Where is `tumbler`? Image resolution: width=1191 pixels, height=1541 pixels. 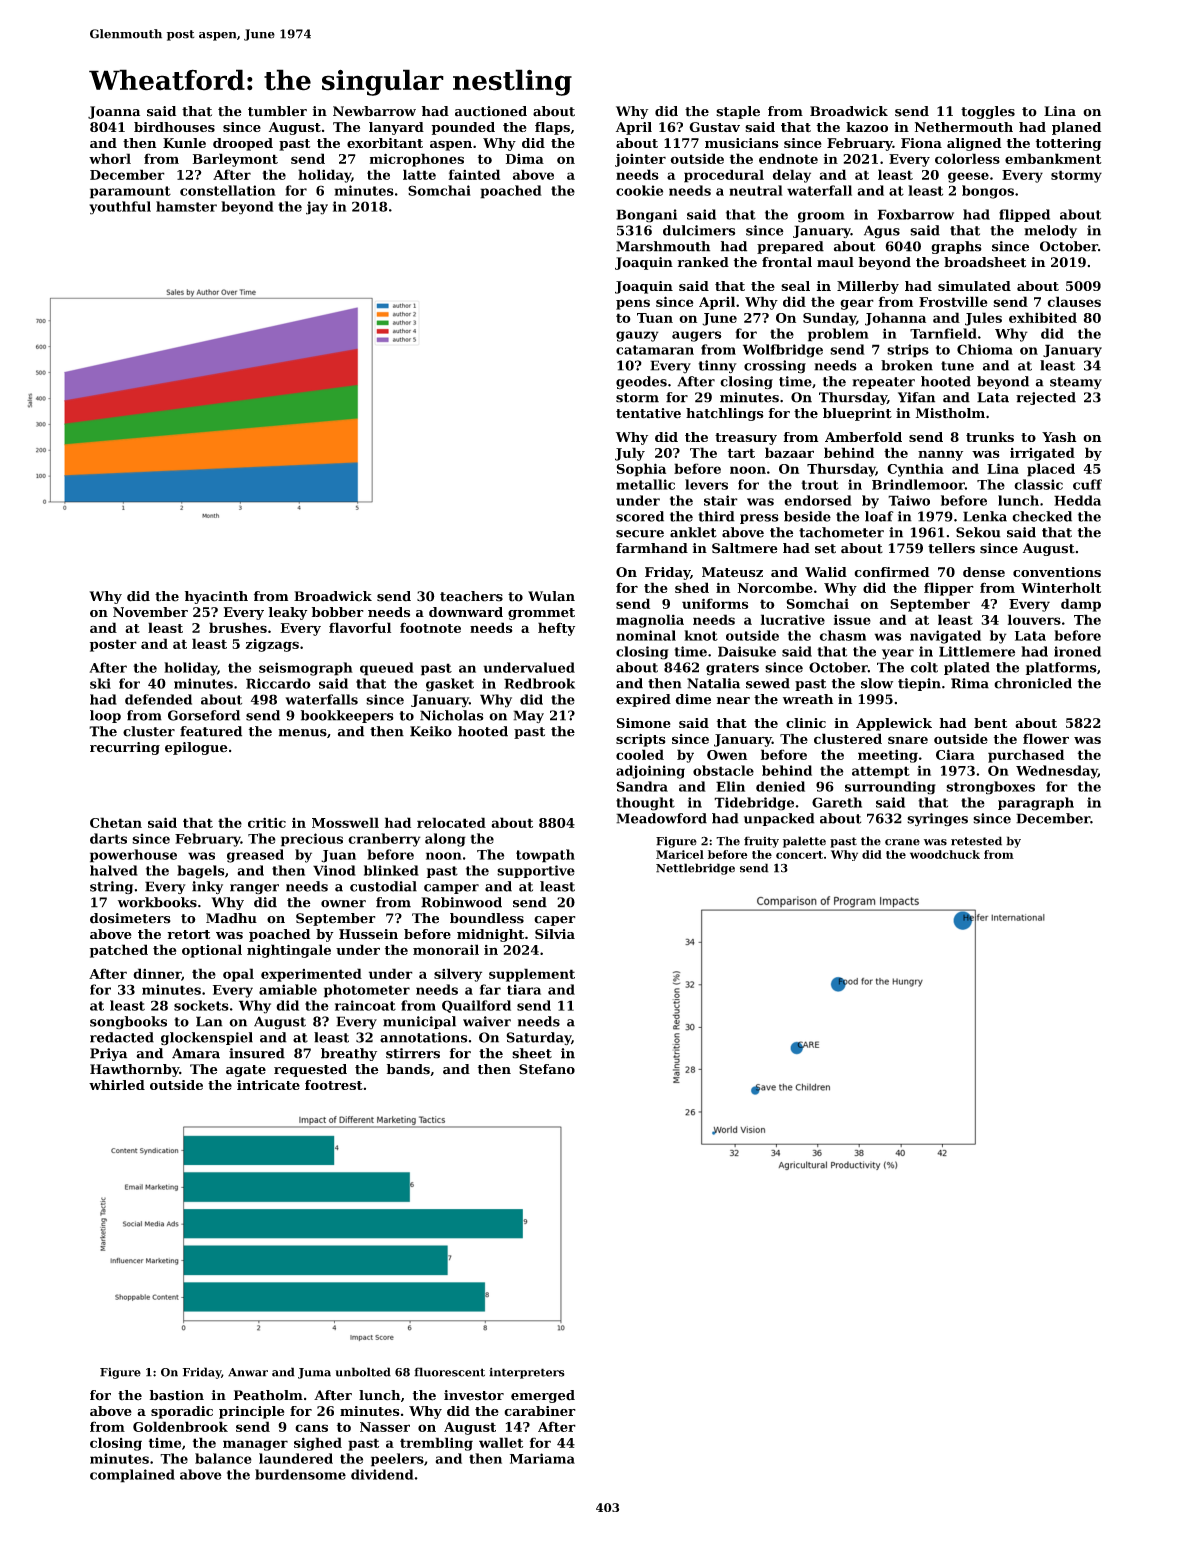 tumbler is located at coordinates (277, 111).
